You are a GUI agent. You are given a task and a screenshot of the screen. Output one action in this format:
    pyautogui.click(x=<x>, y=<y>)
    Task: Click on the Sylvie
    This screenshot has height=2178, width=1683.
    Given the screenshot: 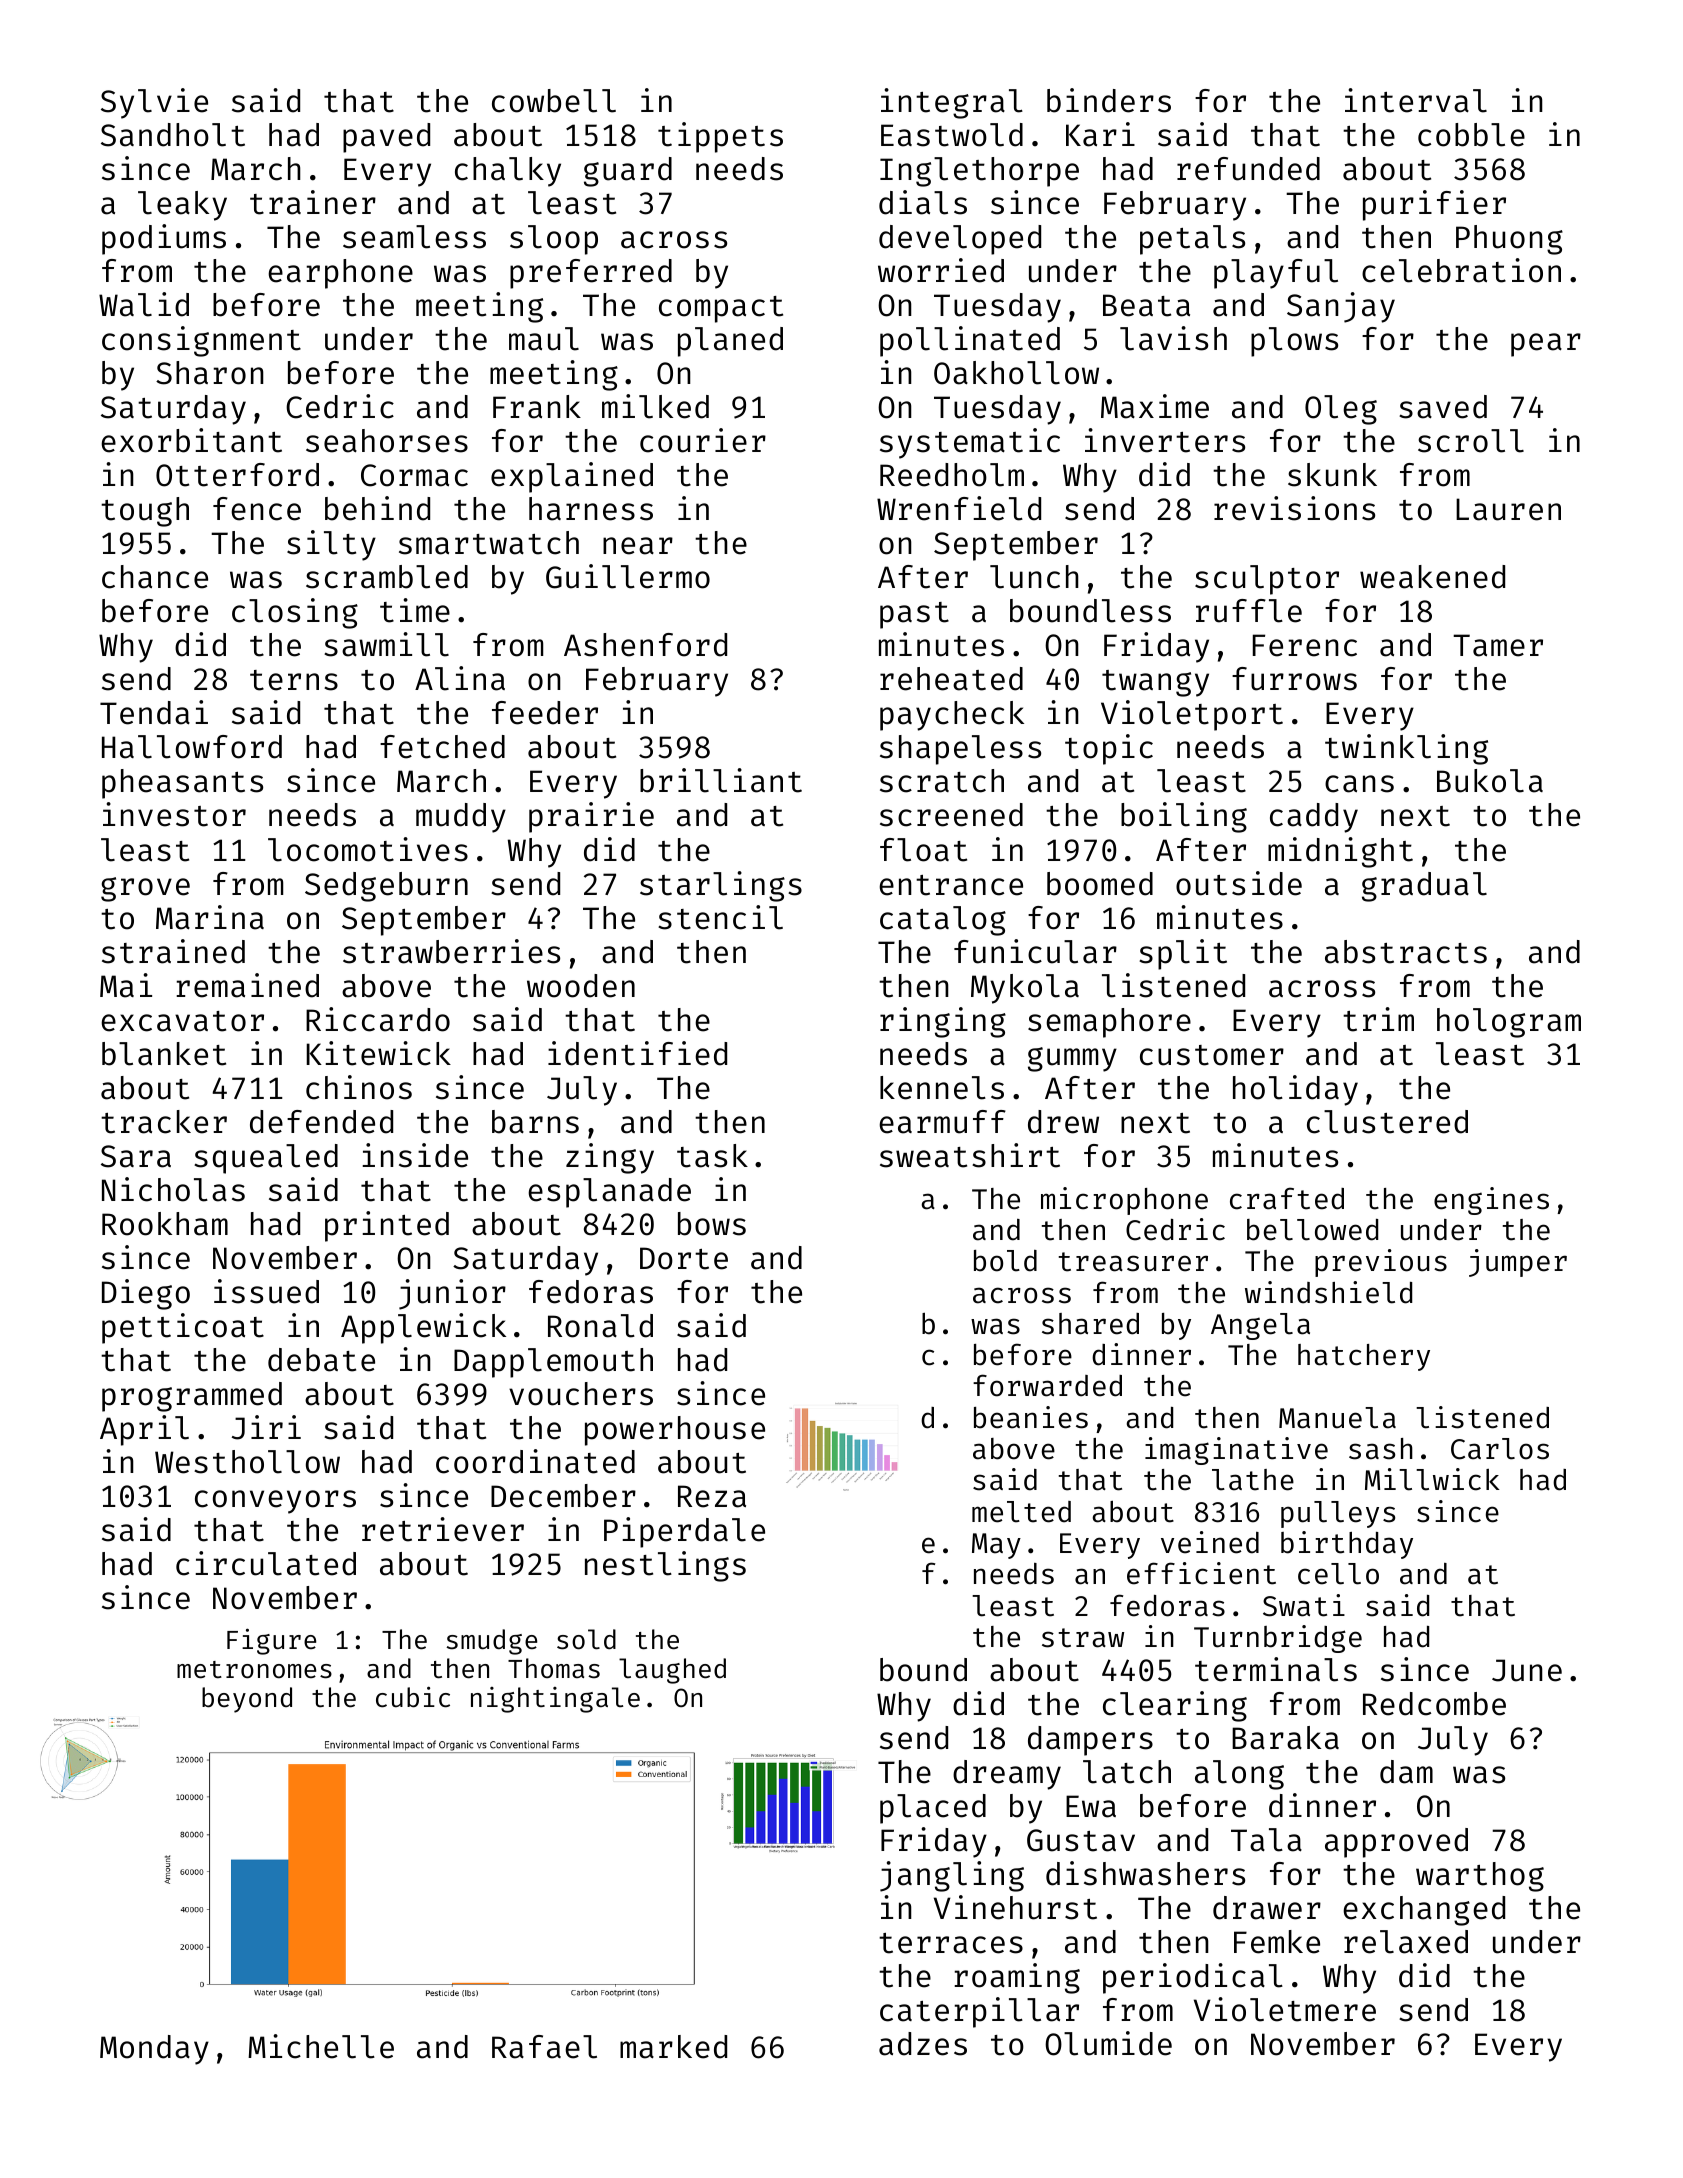 What is the action you would take?
    pyautogui.click(x=154, y=103)
